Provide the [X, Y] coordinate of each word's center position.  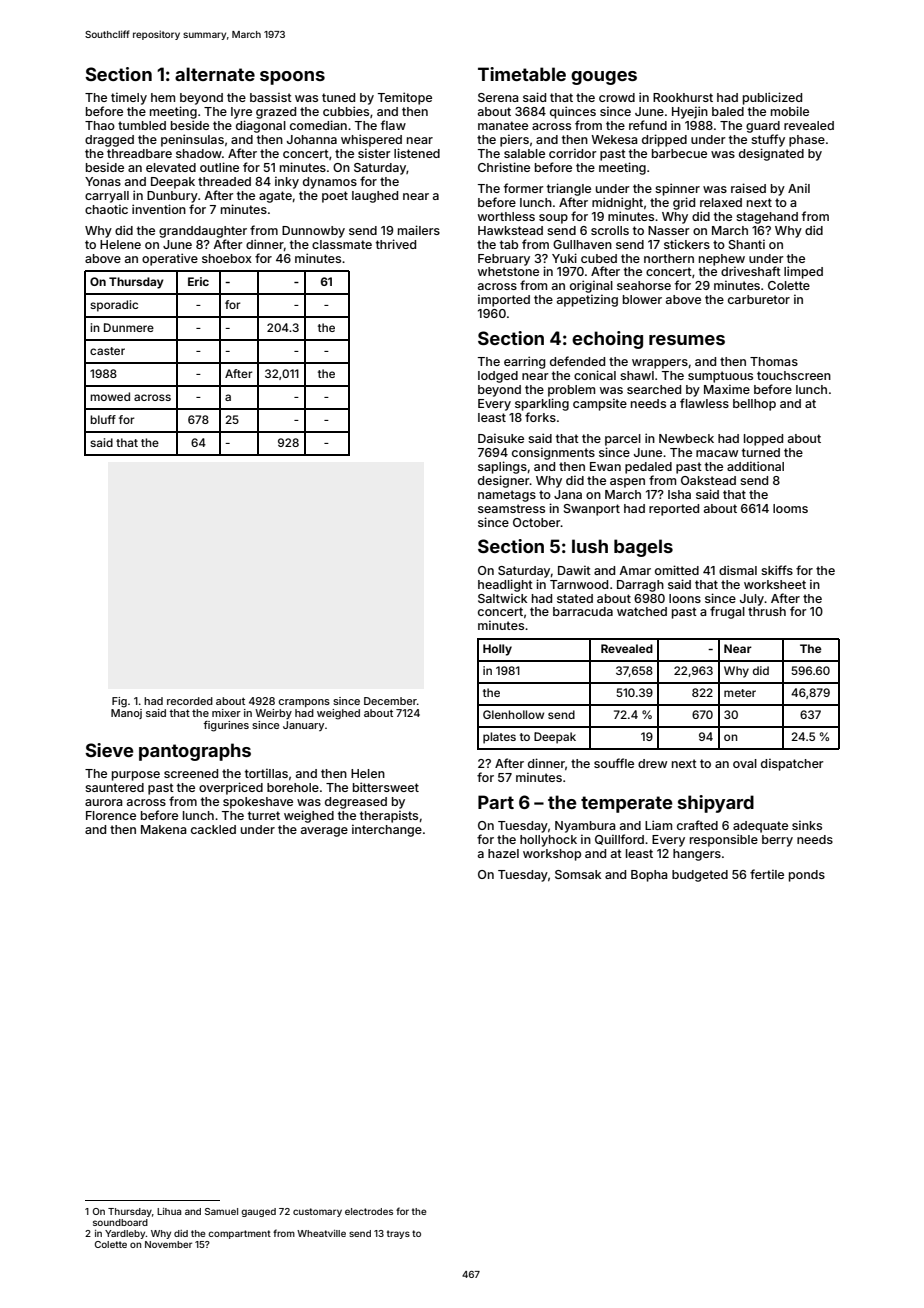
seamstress [511, 508]
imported [504, 300]
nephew [722, 260]
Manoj [126, 714]
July [752, 600]
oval [745, 763]
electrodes [369, 1211]
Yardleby [125, 1234]
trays [398, 1234]
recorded [190, 701]
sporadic [114, 306]
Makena [164, 829]
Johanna [312, 139]
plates [499, 738]
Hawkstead [510, 230]
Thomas [774, 361]
